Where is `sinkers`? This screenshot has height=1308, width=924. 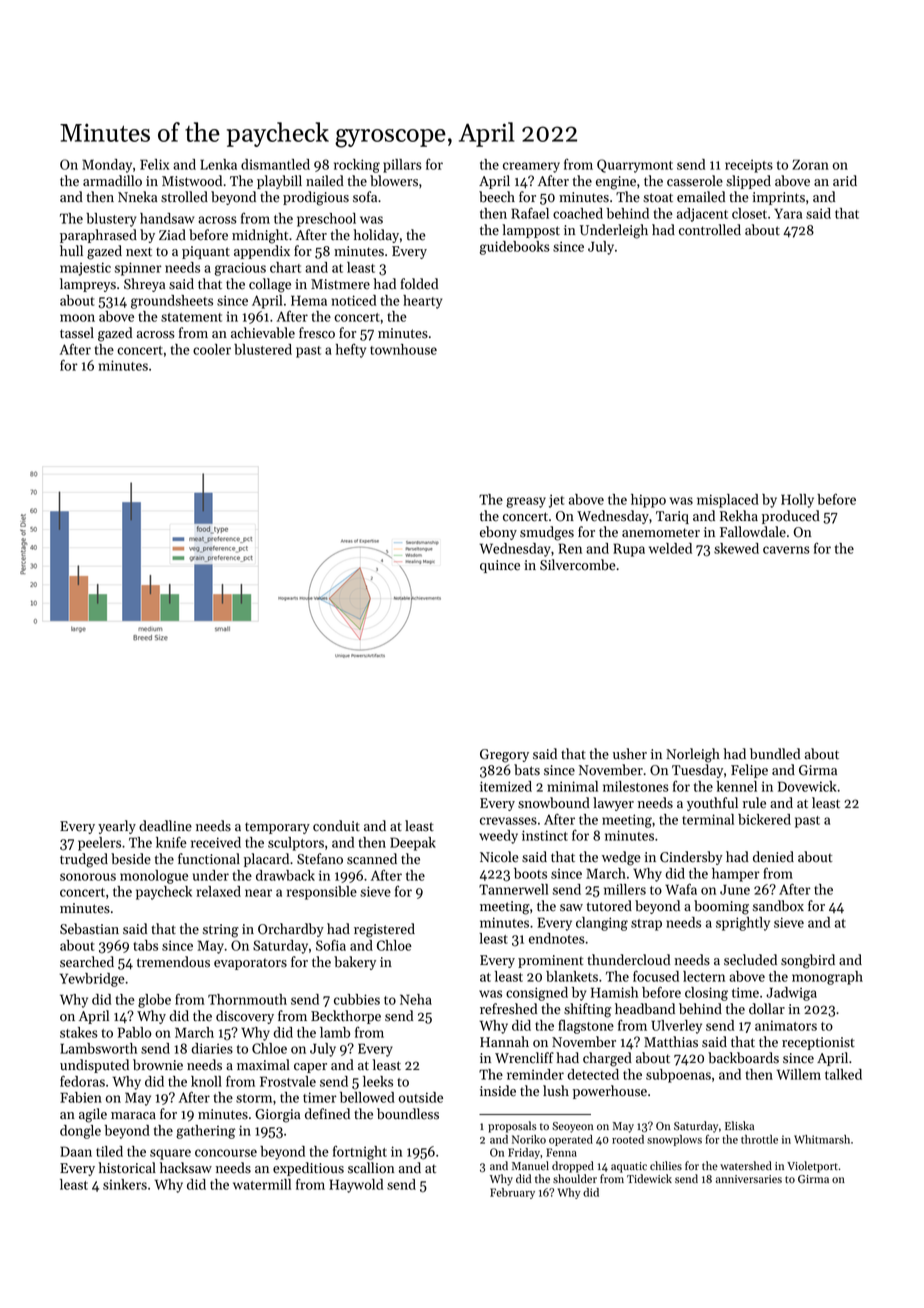 sinkers is located at coordinates (125, 1184).
